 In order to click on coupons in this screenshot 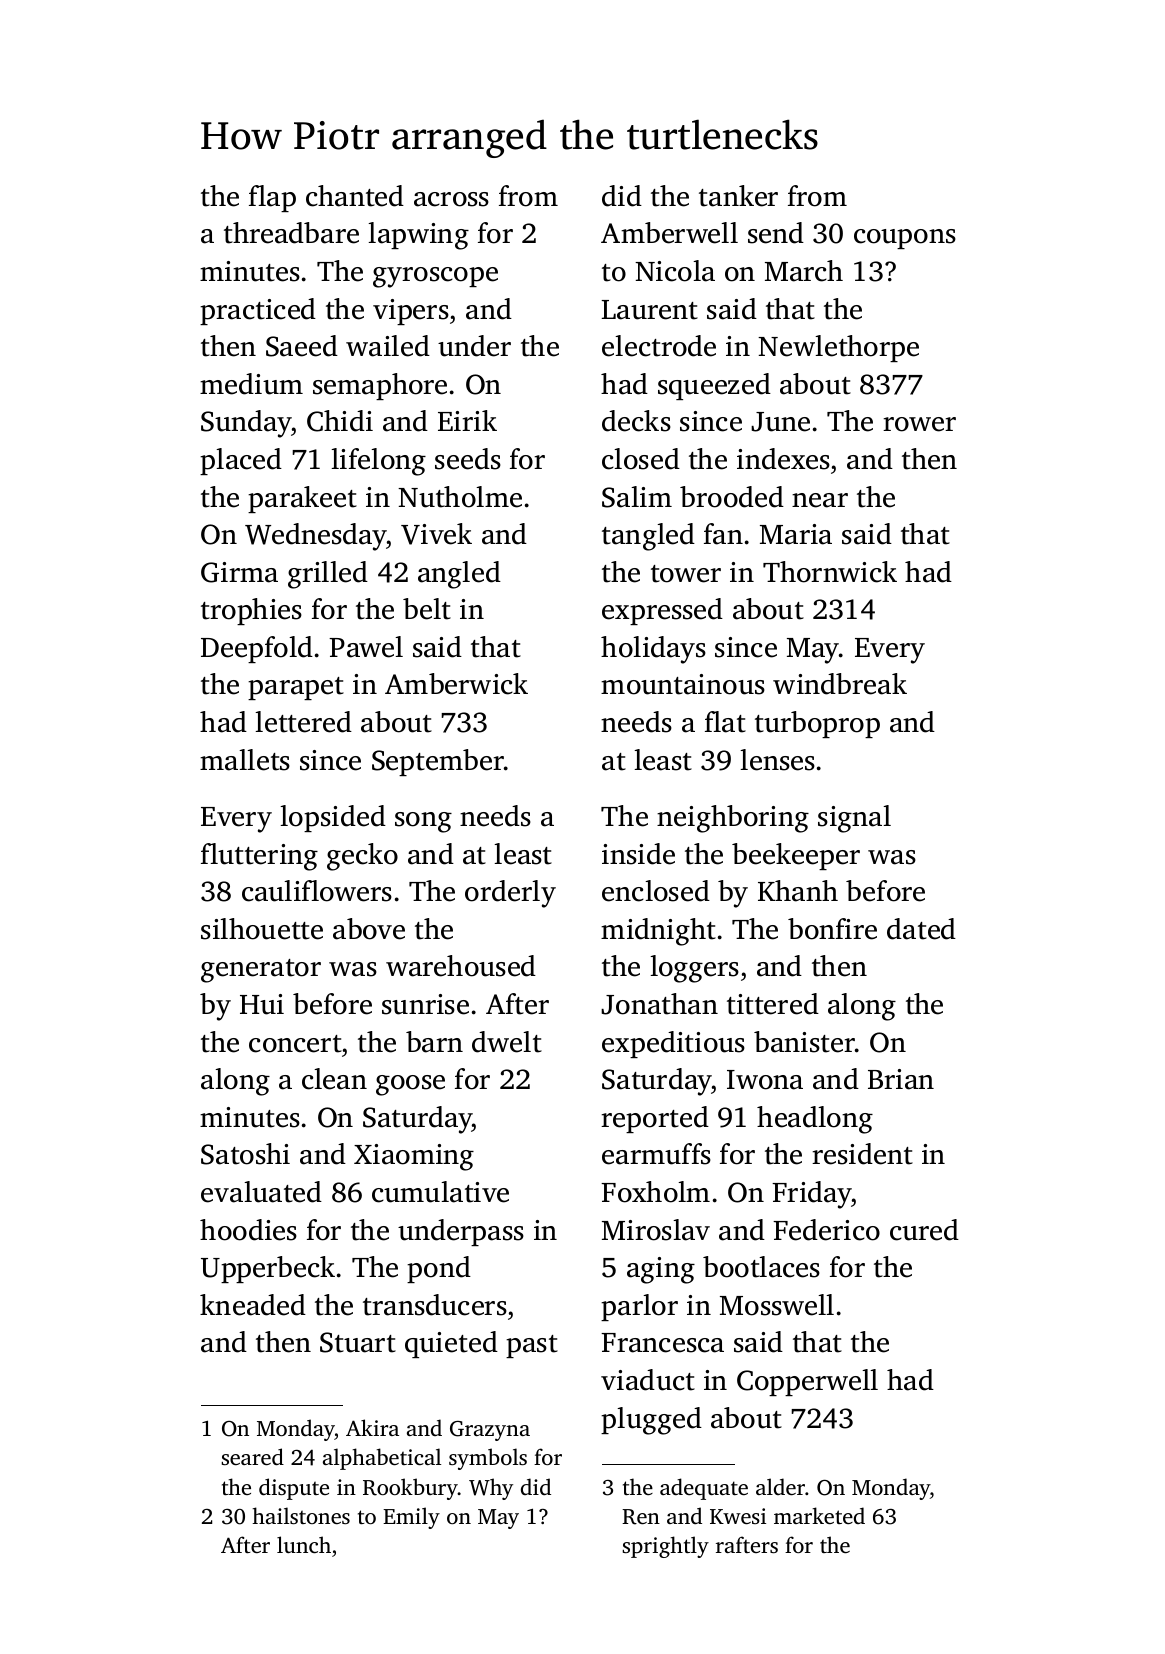, I will do `click(905, 239)`.
